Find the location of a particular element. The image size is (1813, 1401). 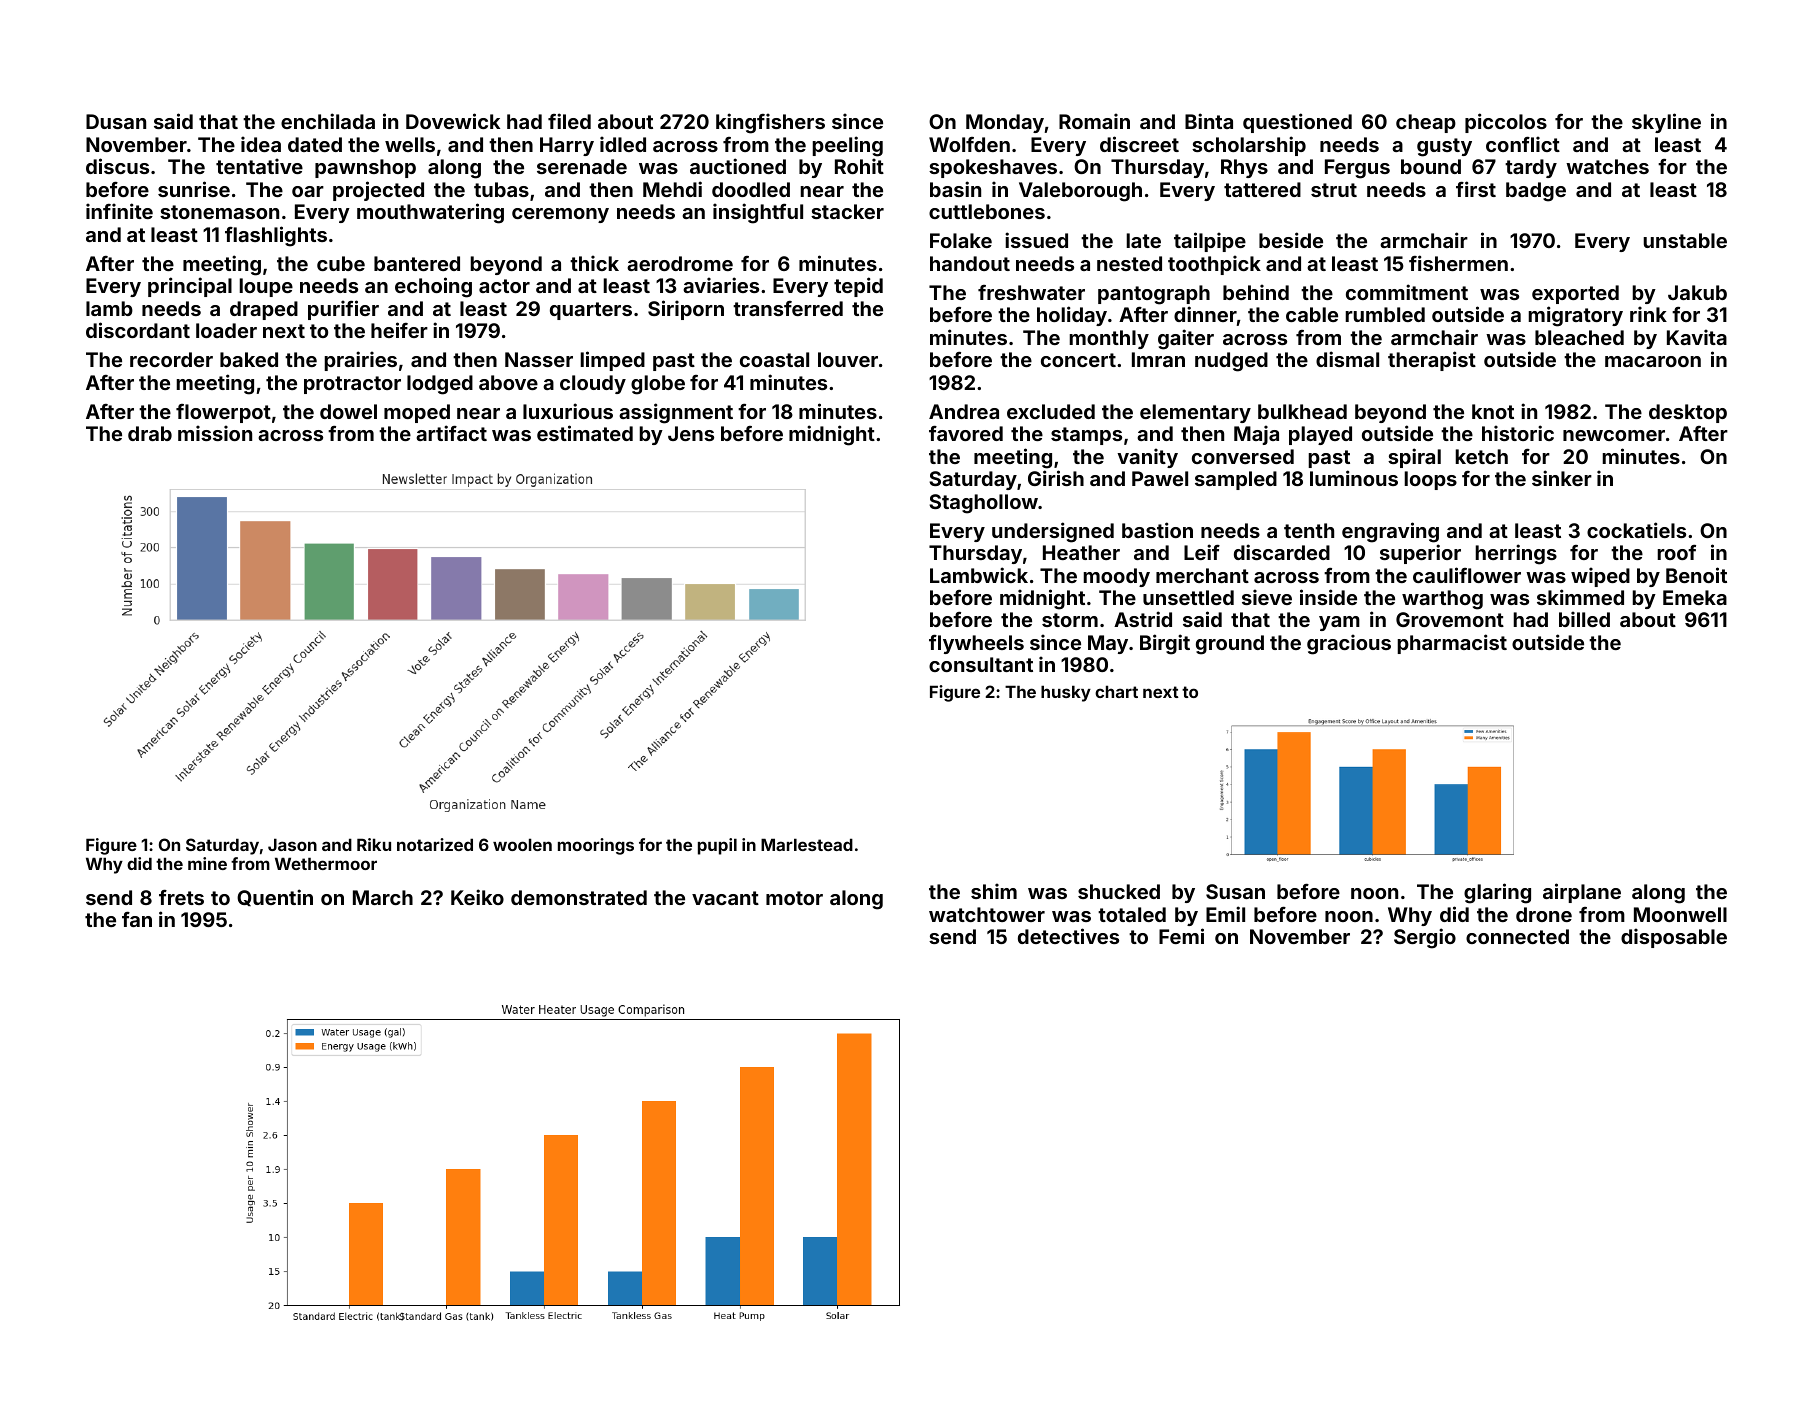

vacant is located at coordinates (725, 898).
